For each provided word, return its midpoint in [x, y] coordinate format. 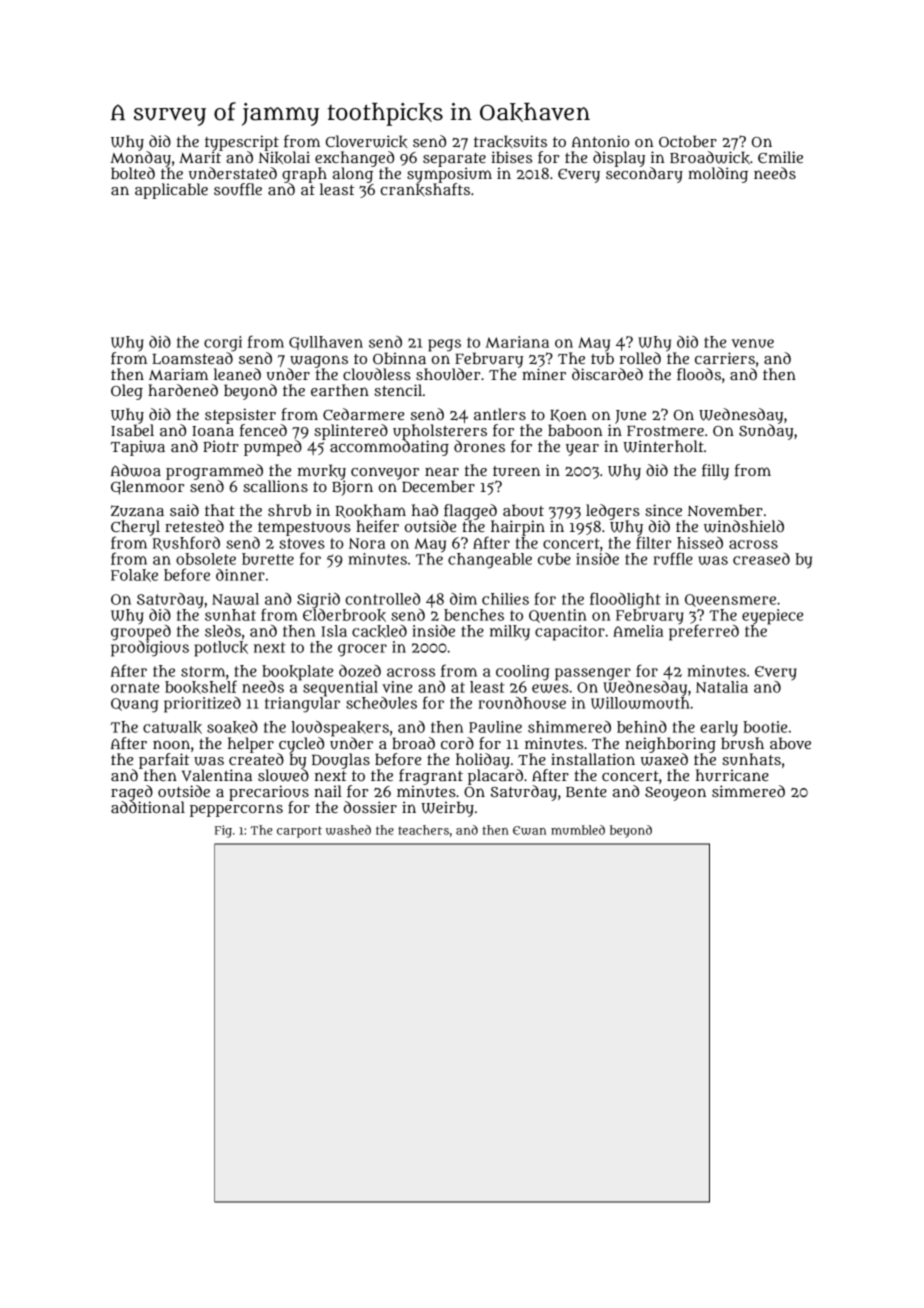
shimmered [569, 727]
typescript [242, 143]
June [630, 417]
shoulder [448, 374]
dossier [370, 807]
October [688, 141]
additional [148, 807]
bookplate [297, 672]
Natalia [722, 687]
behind [642, 727]
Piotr [221, 446]
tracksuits [510, 141]
